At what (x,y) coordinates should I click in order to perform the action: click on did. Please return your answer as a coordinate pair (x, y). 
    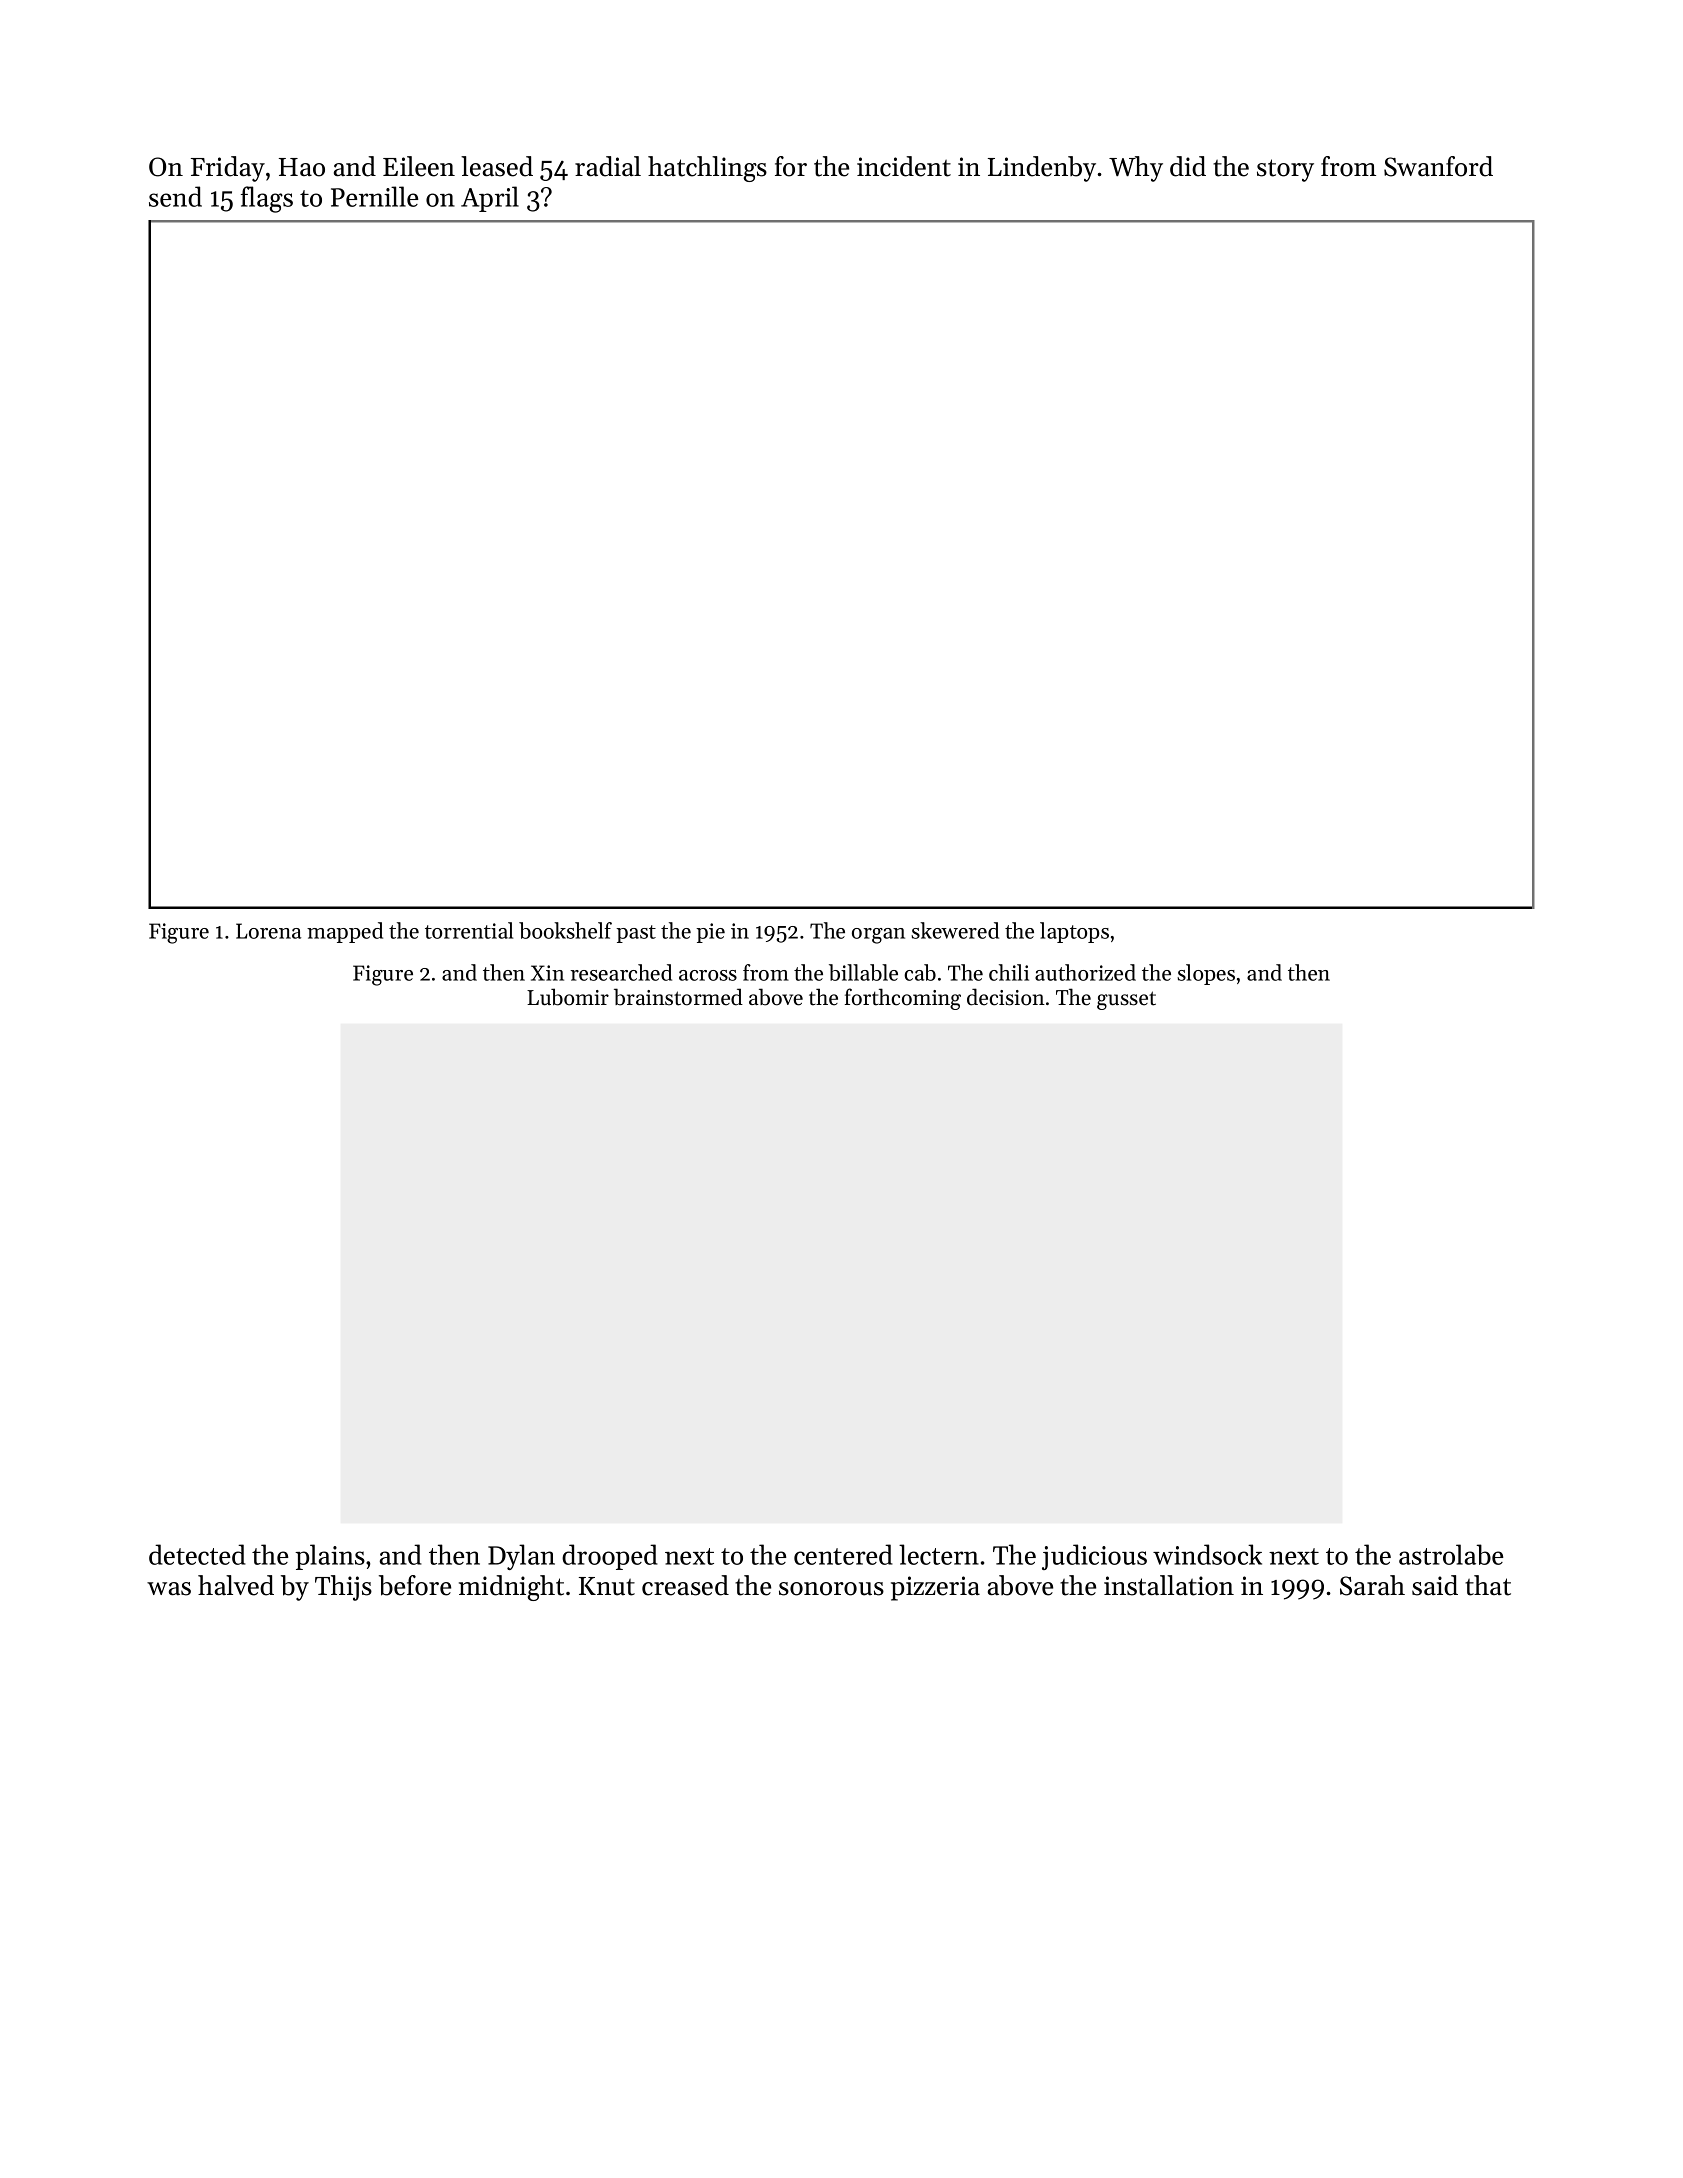
    Looking at the image, I should click on (1188, 166).
